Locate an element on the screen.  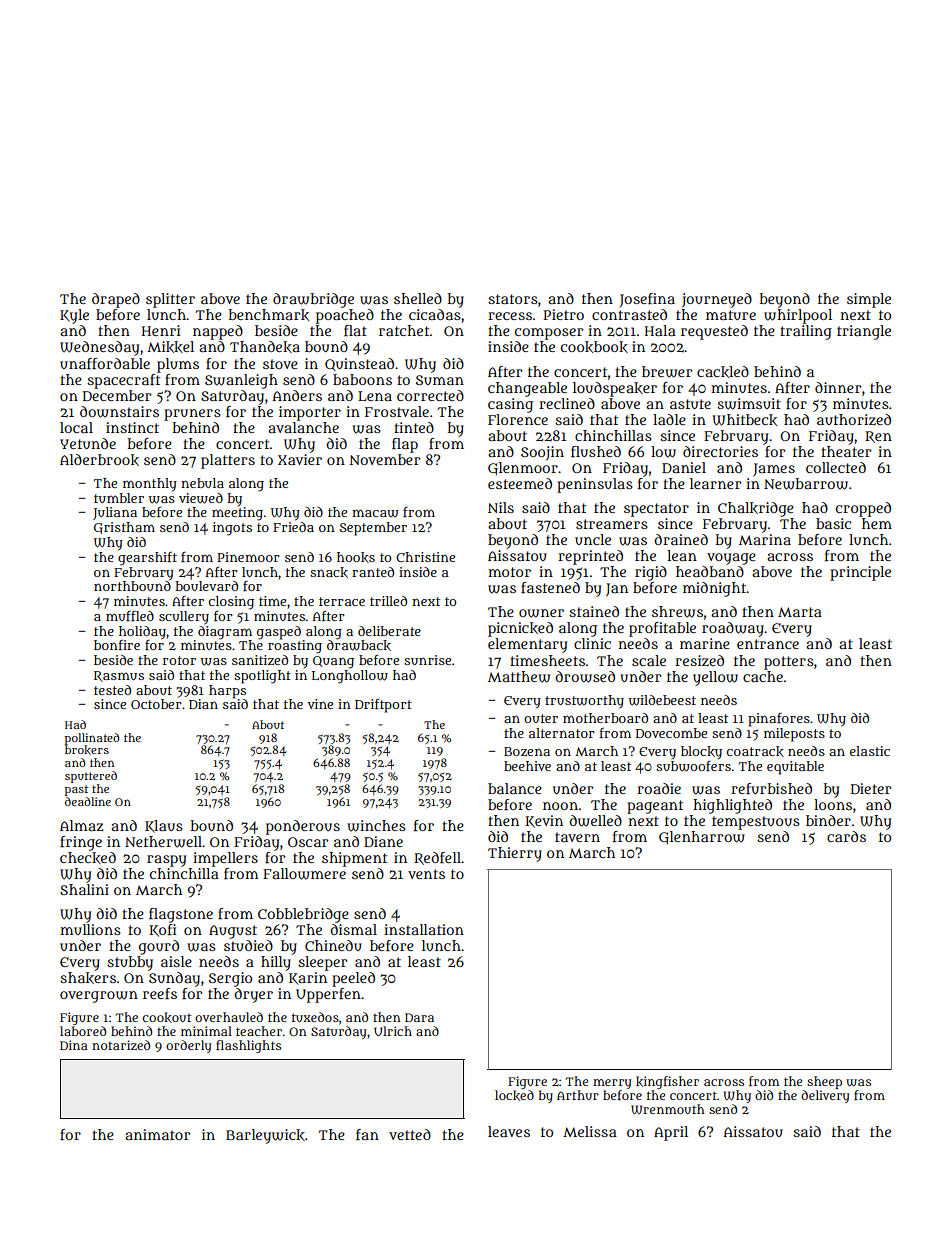
trailing is located at coordinates (806, 332).
